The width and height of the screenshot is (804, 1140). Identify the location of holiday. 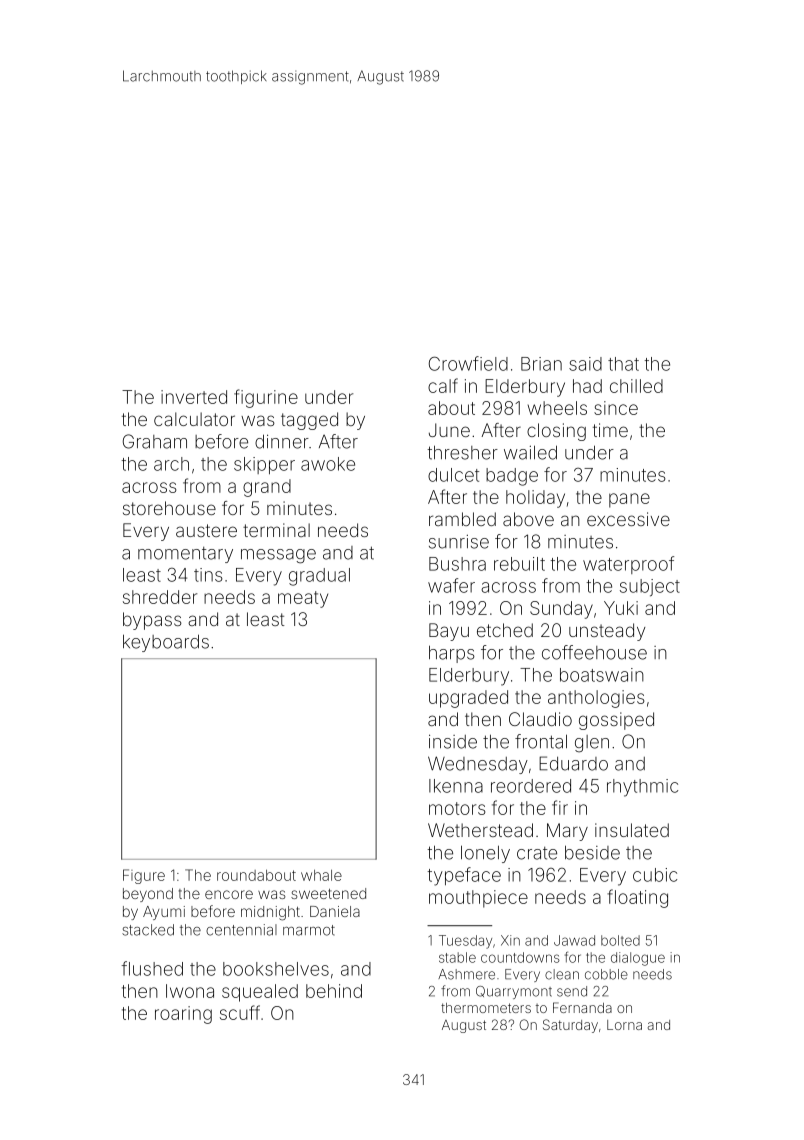
(535, 499).
